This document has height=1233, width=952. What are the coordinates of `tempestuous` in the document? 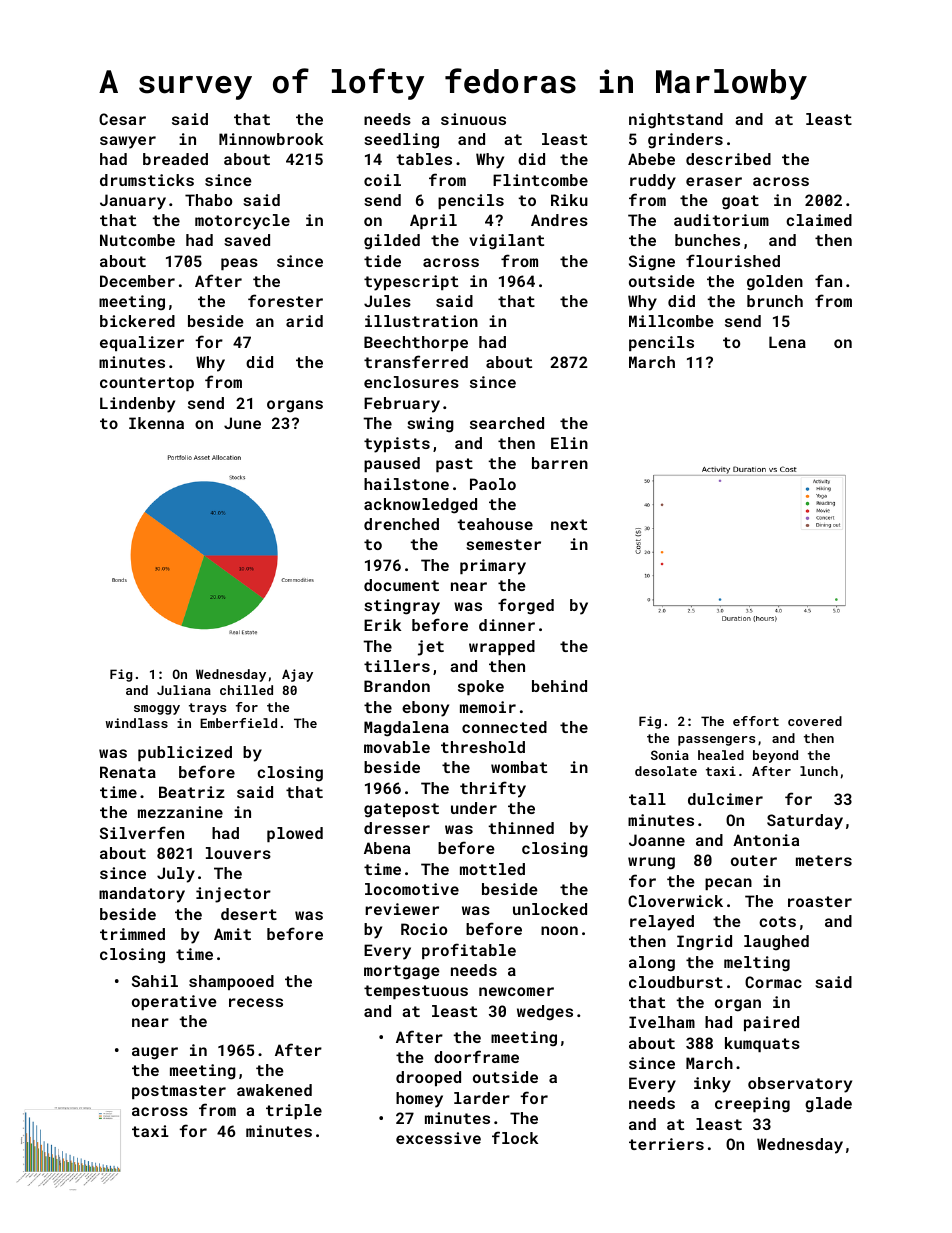 It's located at (416, 992).
